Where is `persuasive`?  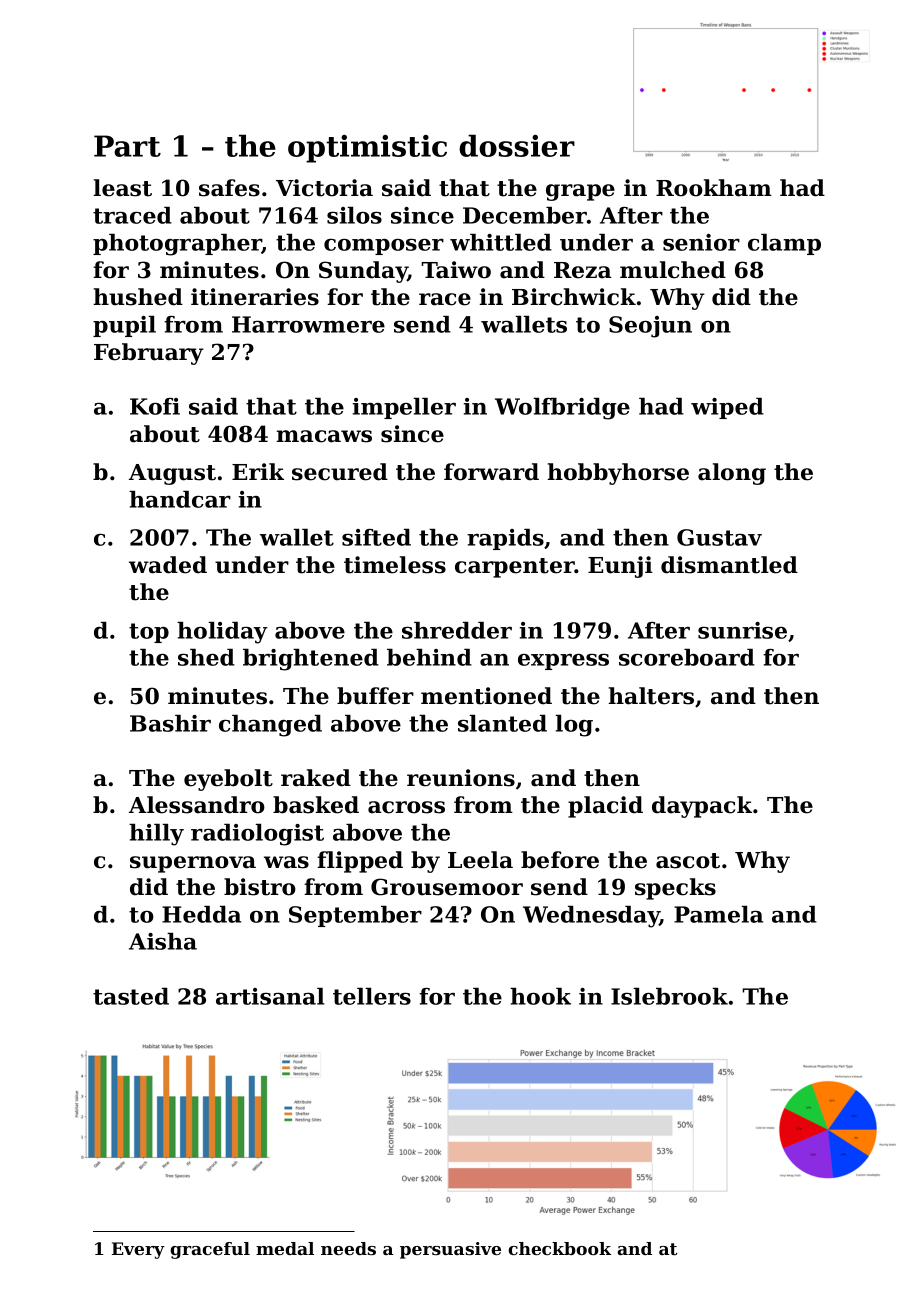 persuasive is located at coordinates (450, 1250).
